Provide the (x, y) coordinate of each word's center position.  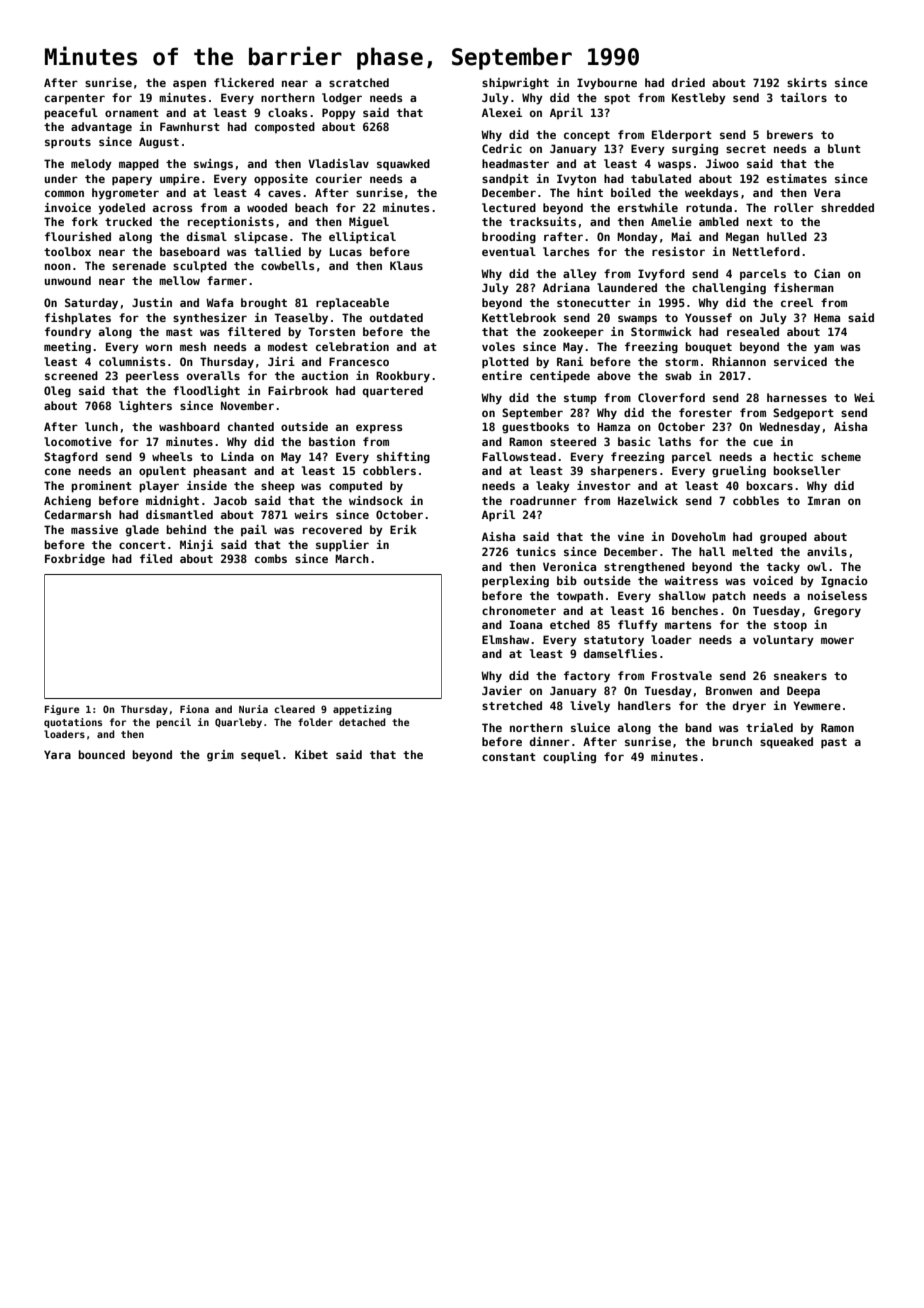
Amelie (671, 221)
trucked (128, 221)
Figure (62, 710)
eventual (509, 251)
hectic (793, 456)
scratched (359, 82)
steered (573, 441)
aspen (189, 84)
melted (752, 551)
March (352, 558)
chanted (251, 426)
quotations (73, 723)
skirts (807, 82)
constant (509, 757)
